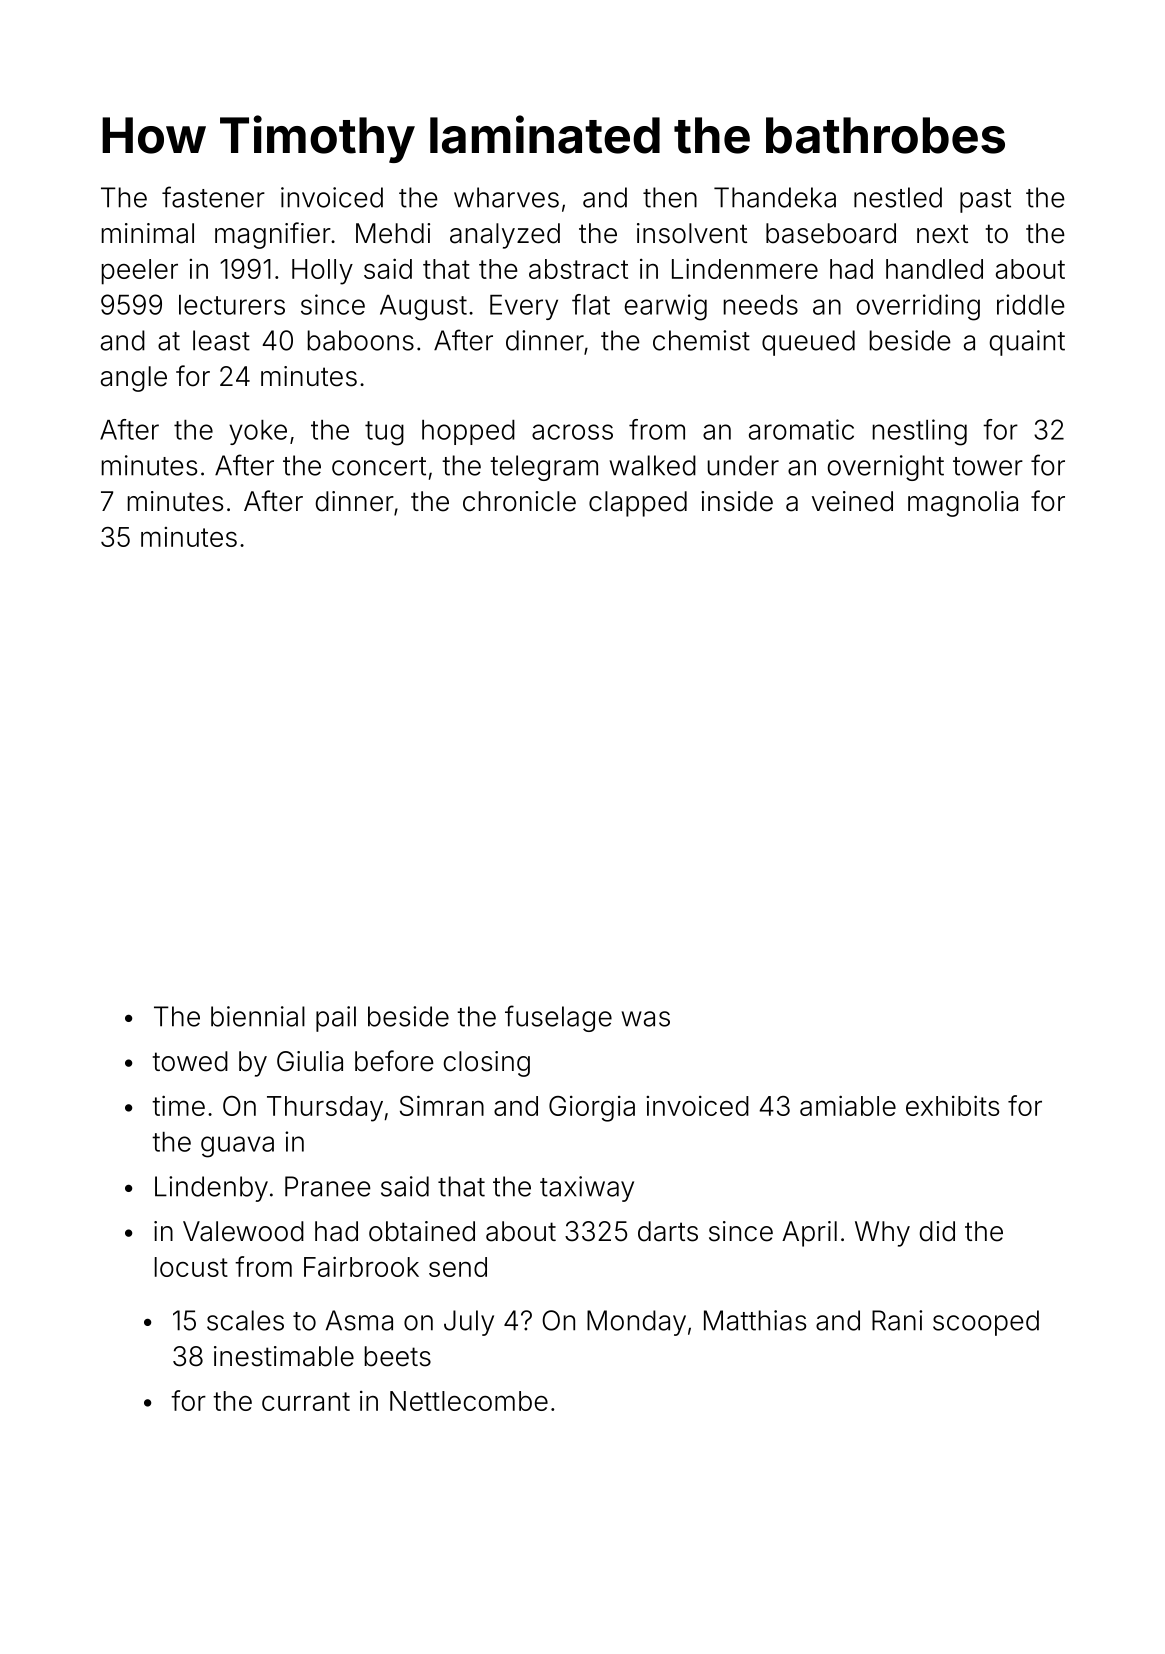  I want to click on July, so click(469, 1323).
